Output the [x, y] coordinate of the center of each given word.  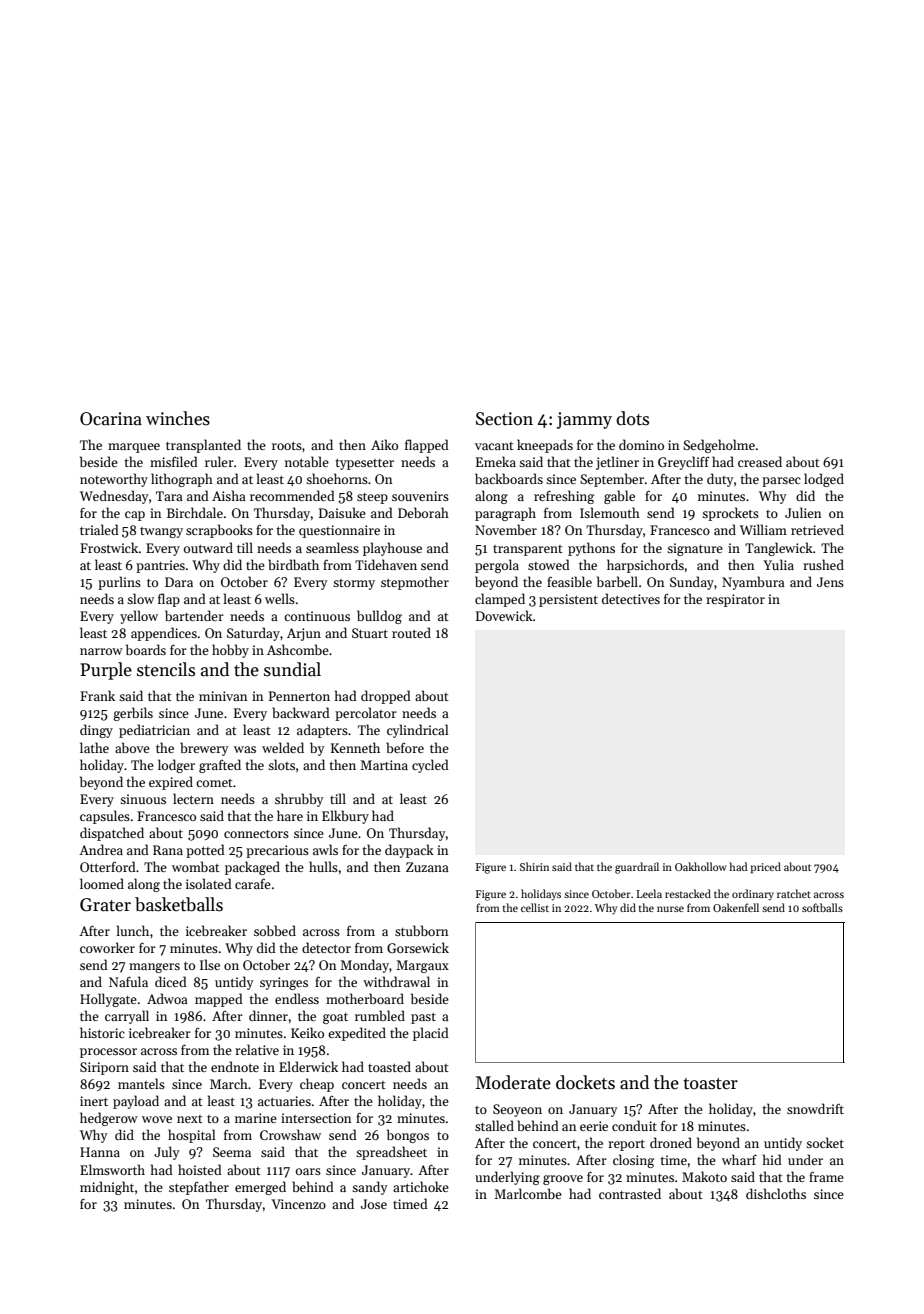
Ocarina [111, 419]
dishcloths [776, 1193]
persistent [568, 600]
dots [632, 418]
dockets [585, 1082]
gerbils [133, 714]
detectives [631, 598]
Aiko [384, 444]
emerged [260, 1188]
